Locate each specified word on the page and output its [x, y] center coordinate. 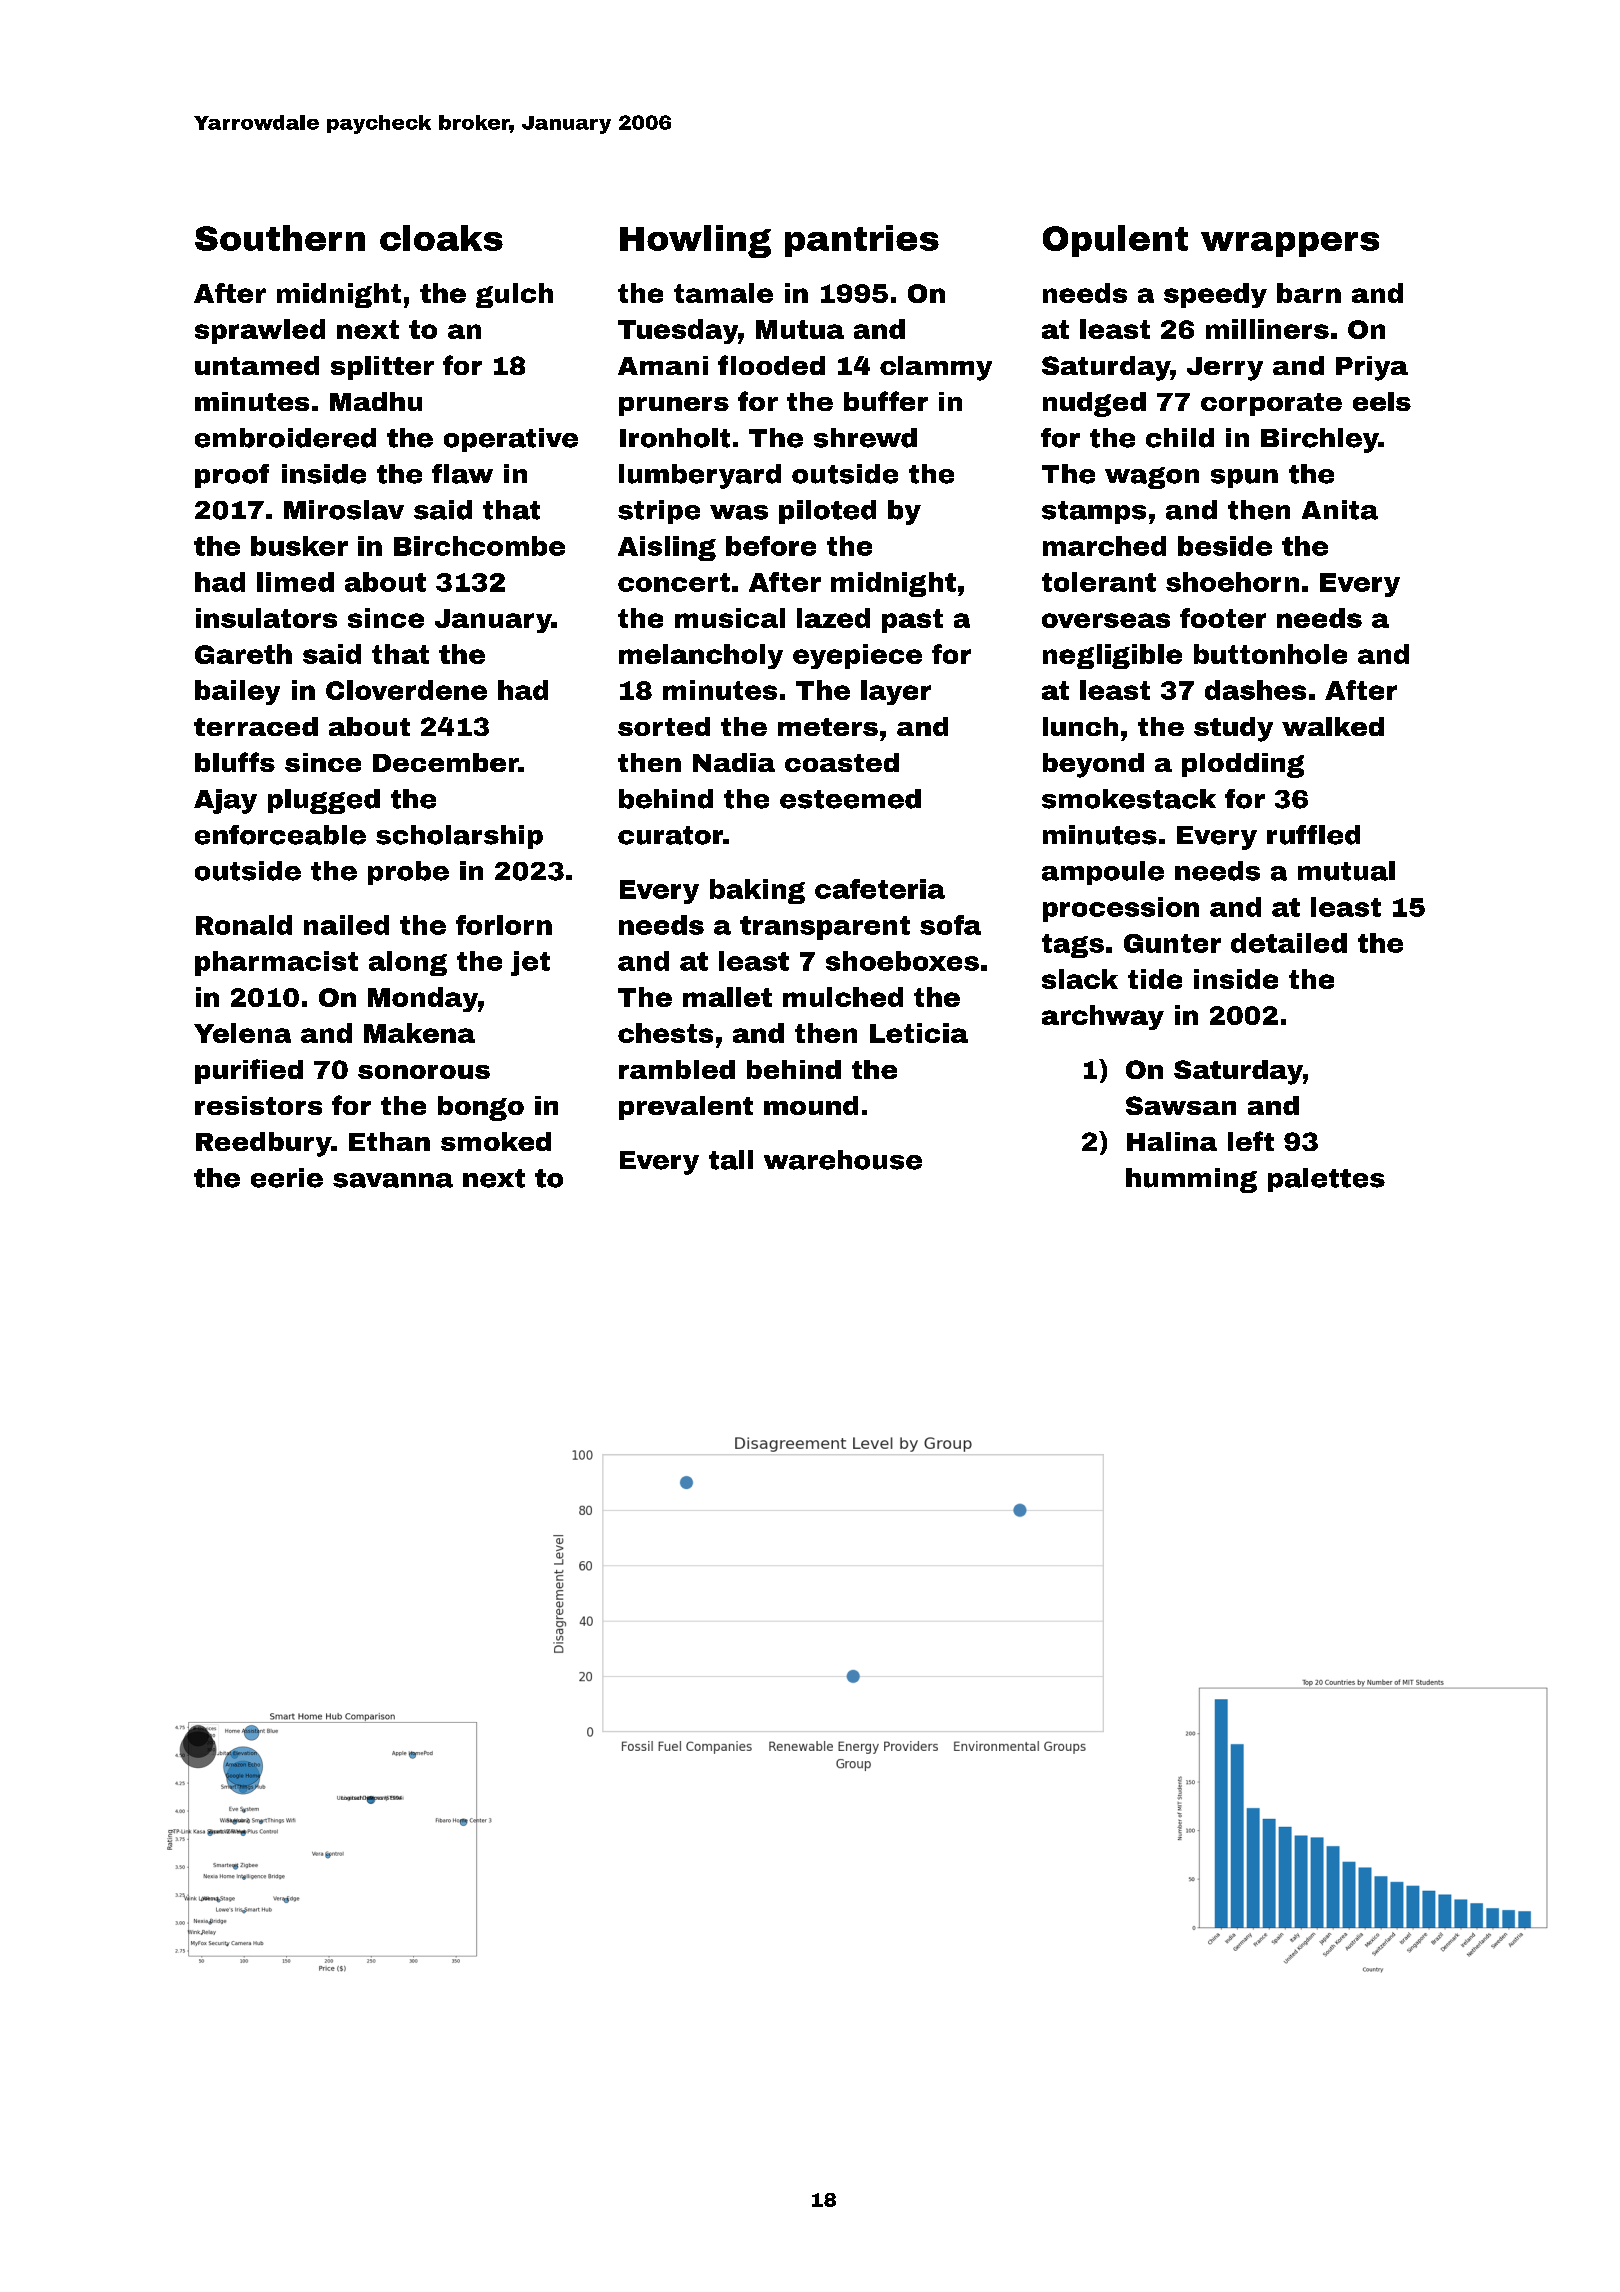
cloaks [441, 238]
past [912, 621]
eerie [287, 1178]
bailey [237, 692]
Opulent [1115, 241]
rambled [677, 1069]
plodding [1243, 765]
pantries [862, 241]
